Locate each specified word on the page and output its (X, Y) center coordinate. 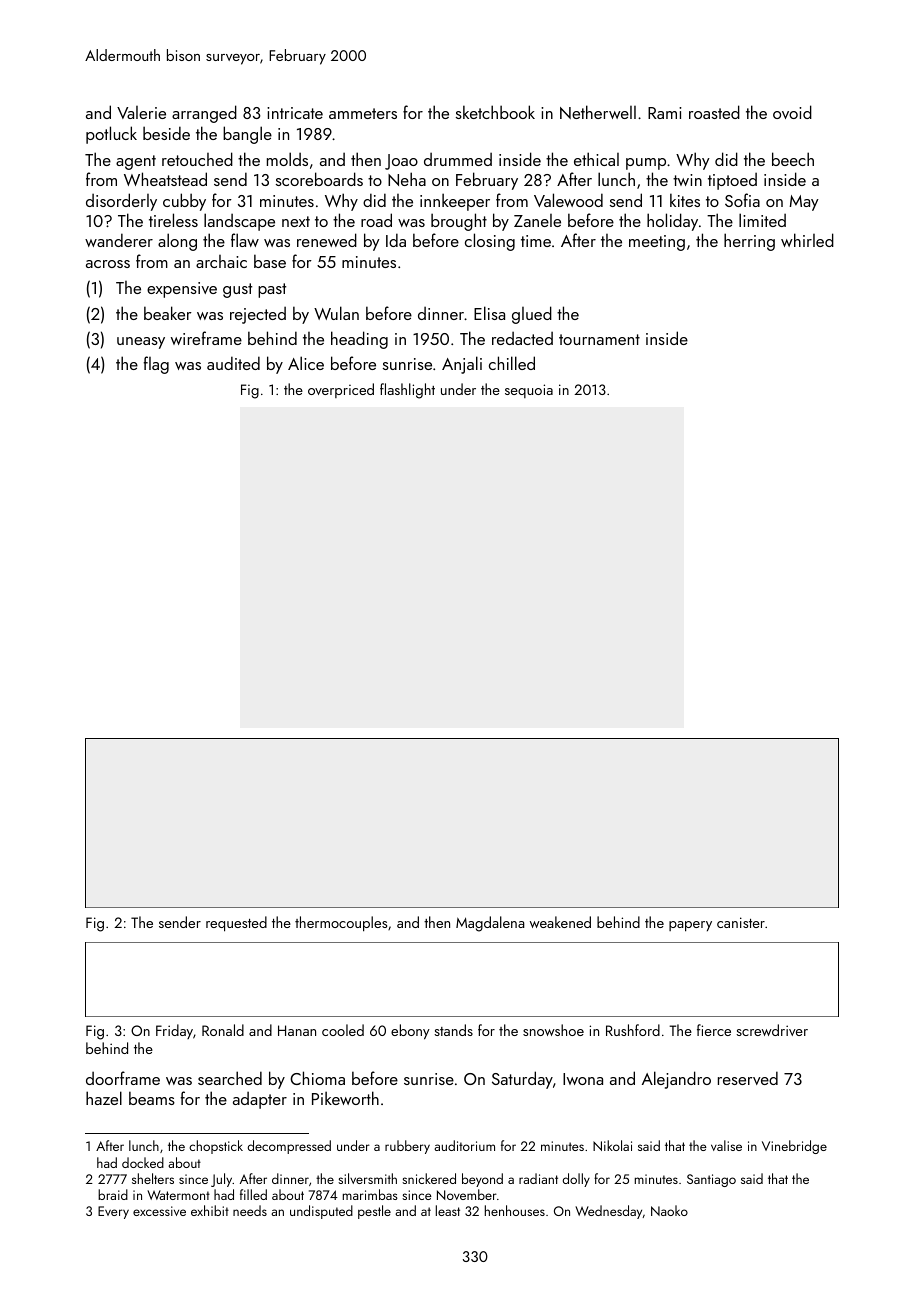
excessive (159, 1211)
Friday (174, 1031)
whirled (807, 240)
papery (690, 926)
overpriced (341, 390)
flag (156, 365)
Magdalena (490, 924)
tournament (599, 339)
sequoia (529, 391)
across (108, 264)
